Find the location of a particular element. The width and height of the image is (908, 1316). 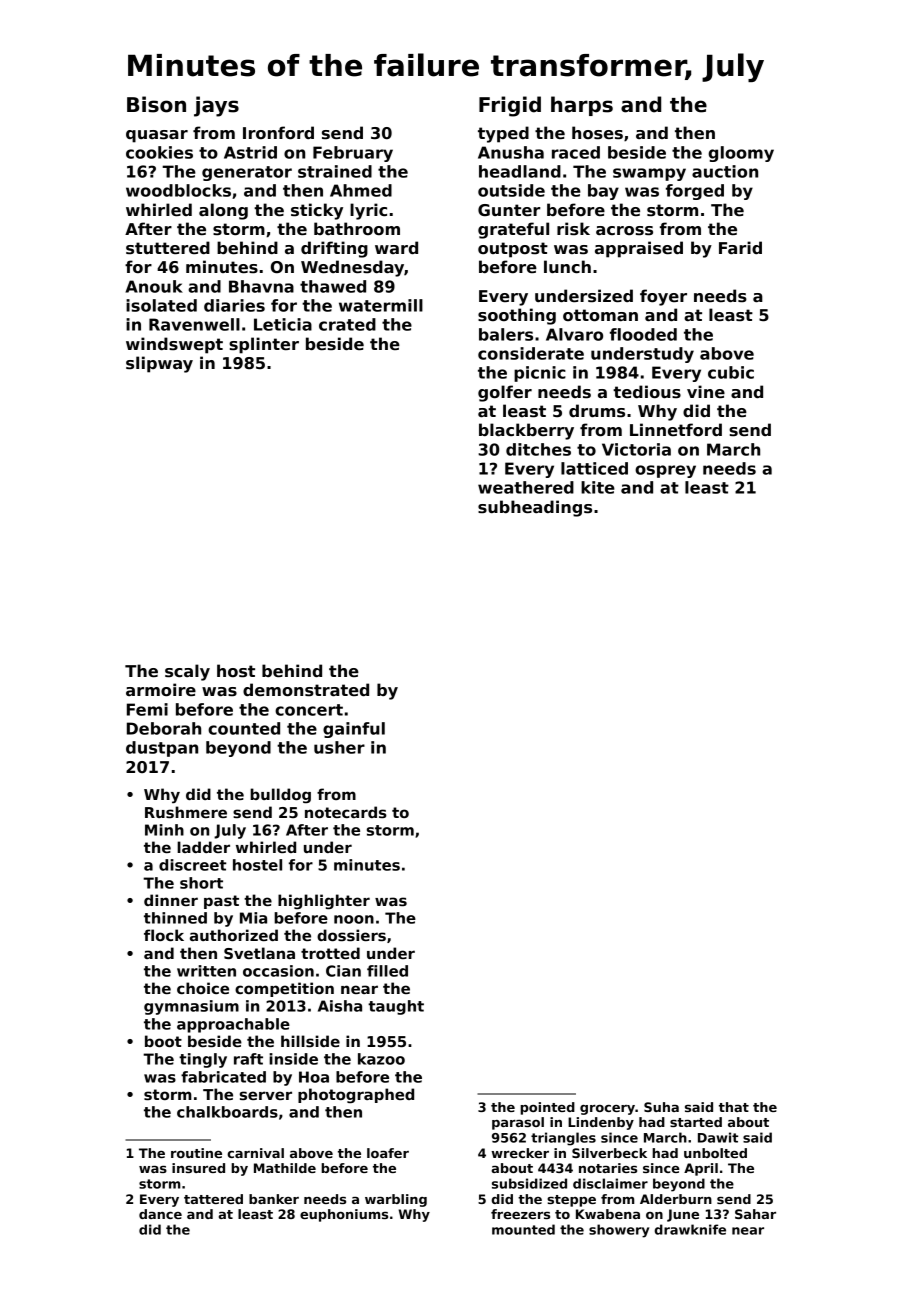

considerate is located at coordinates (531, 353).
